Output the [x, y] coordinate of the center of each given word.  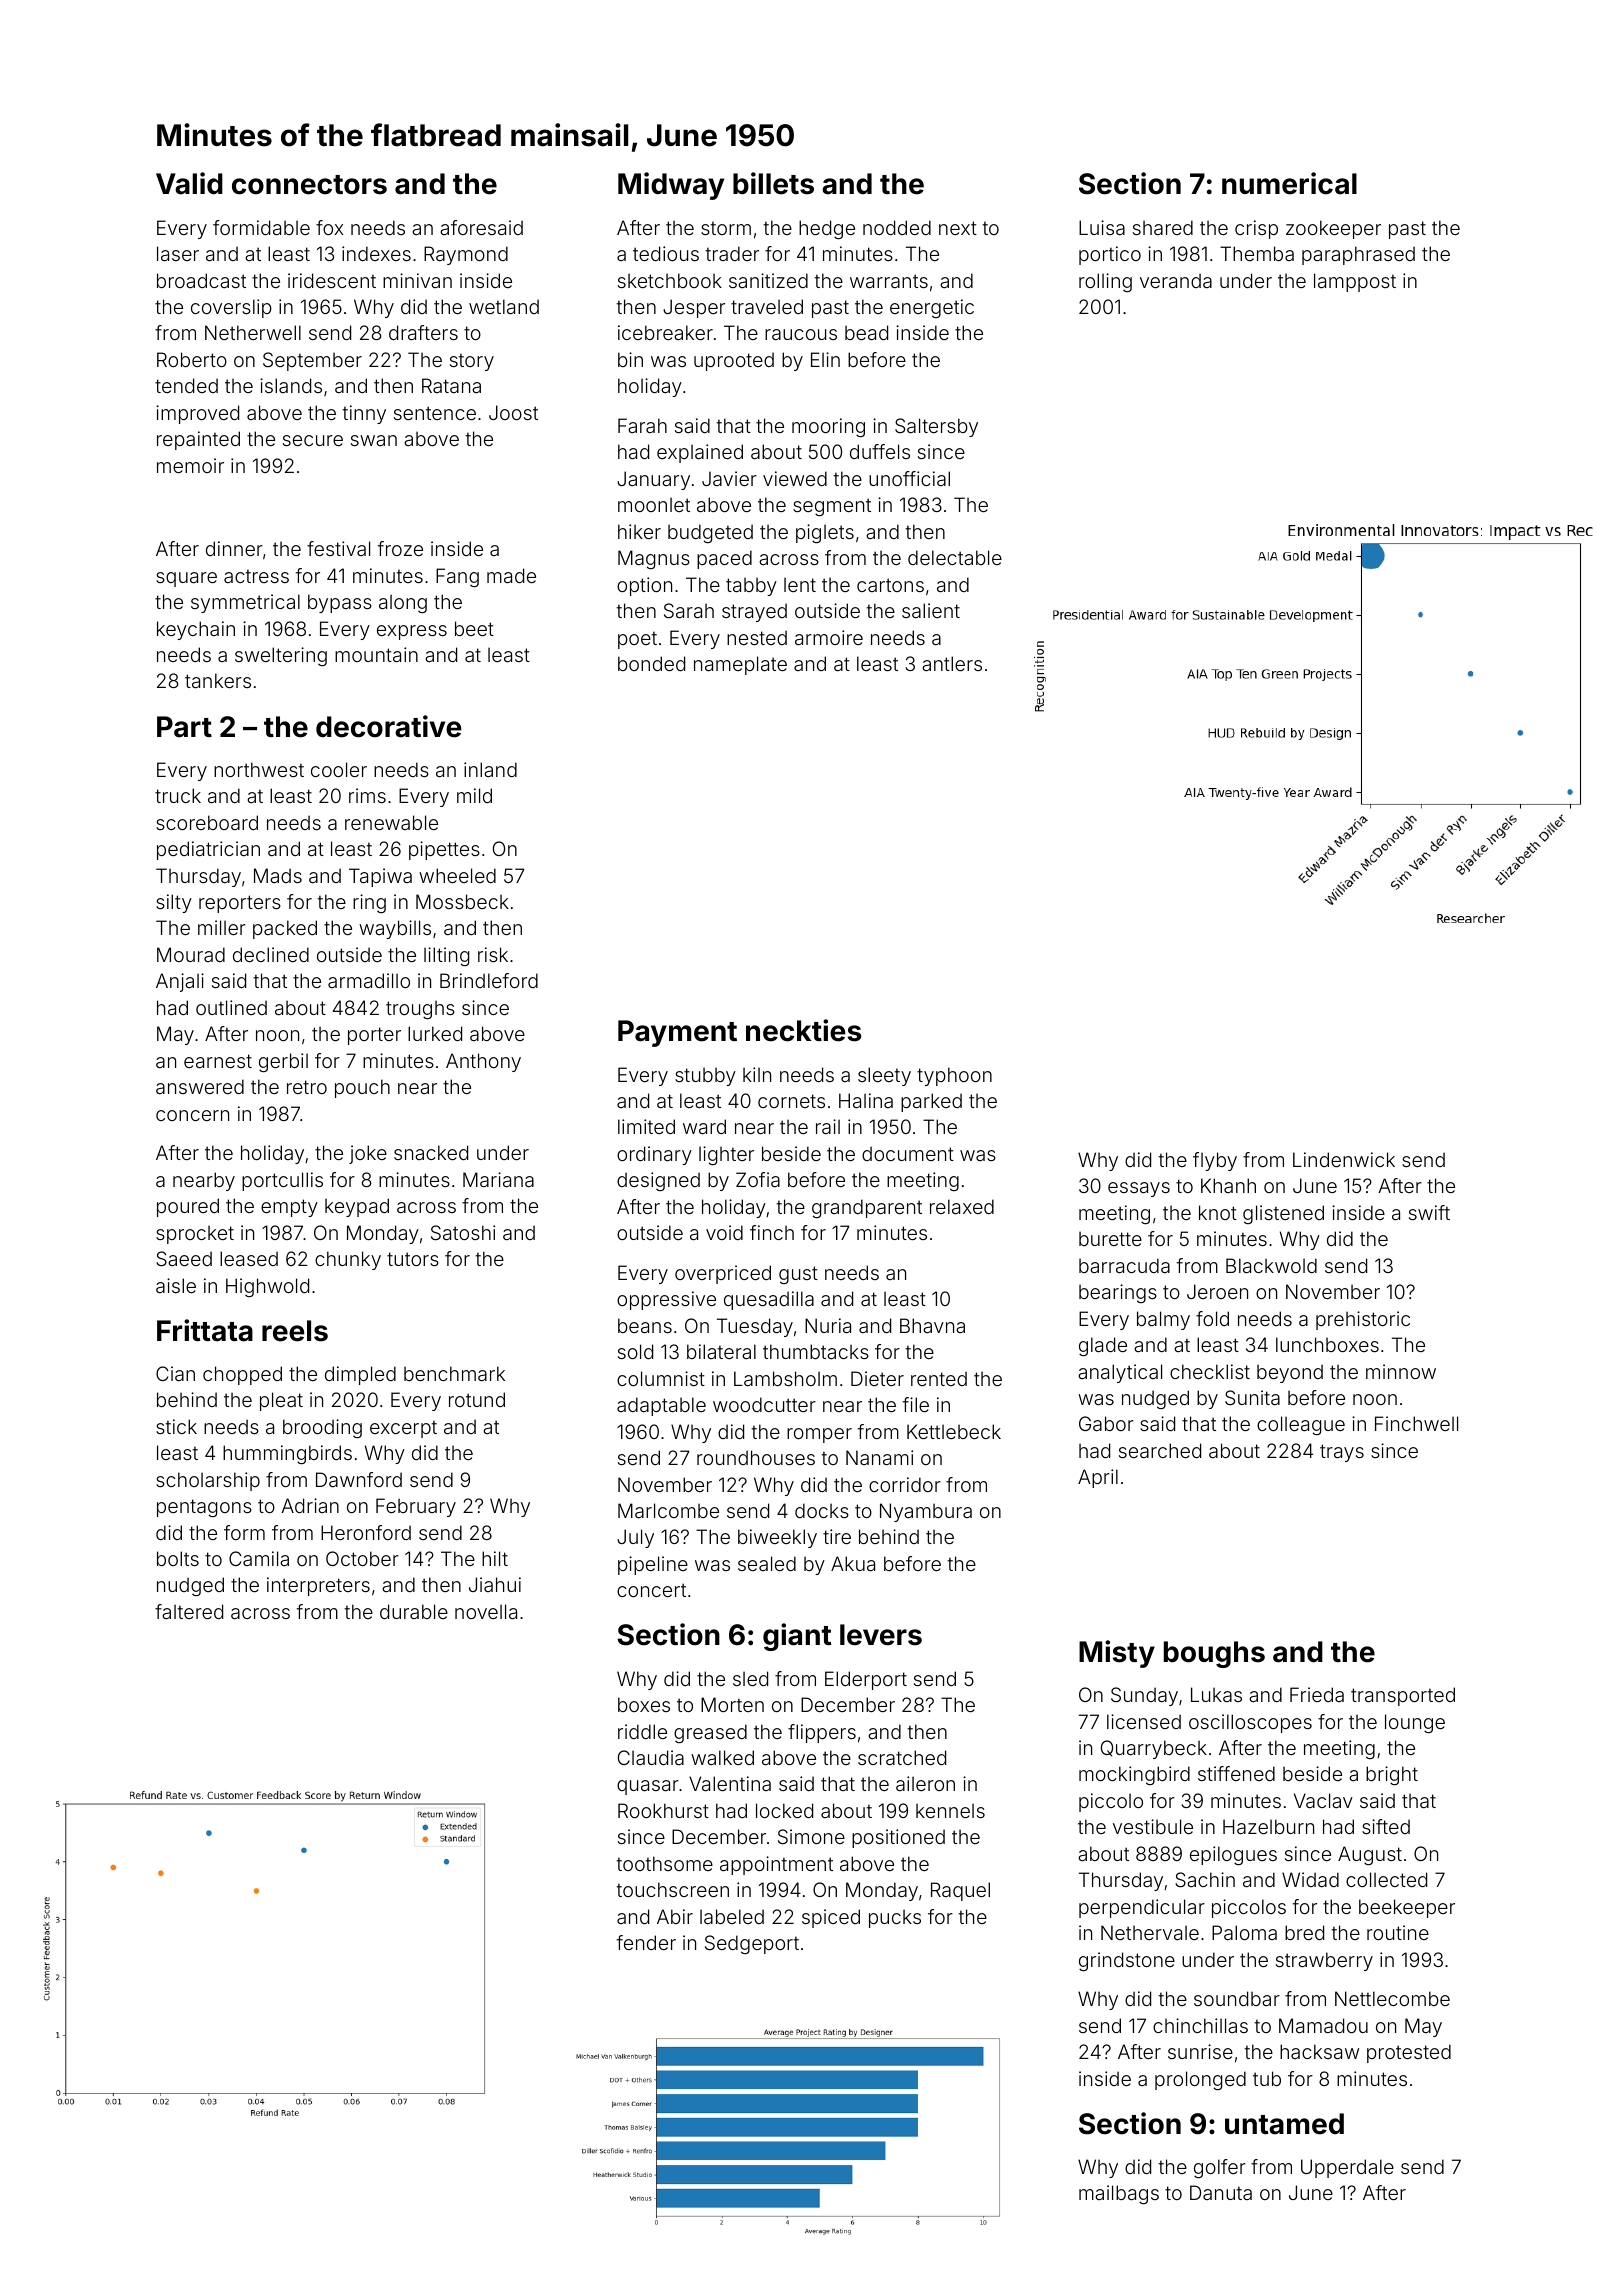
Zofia [758, 1179]
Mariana [498, 1179]
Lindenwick [1344, 1159]
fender [646, 1942]
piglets [825, 533]
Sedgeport [752, 1944]
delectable [955, 557]
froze [400, 548]
